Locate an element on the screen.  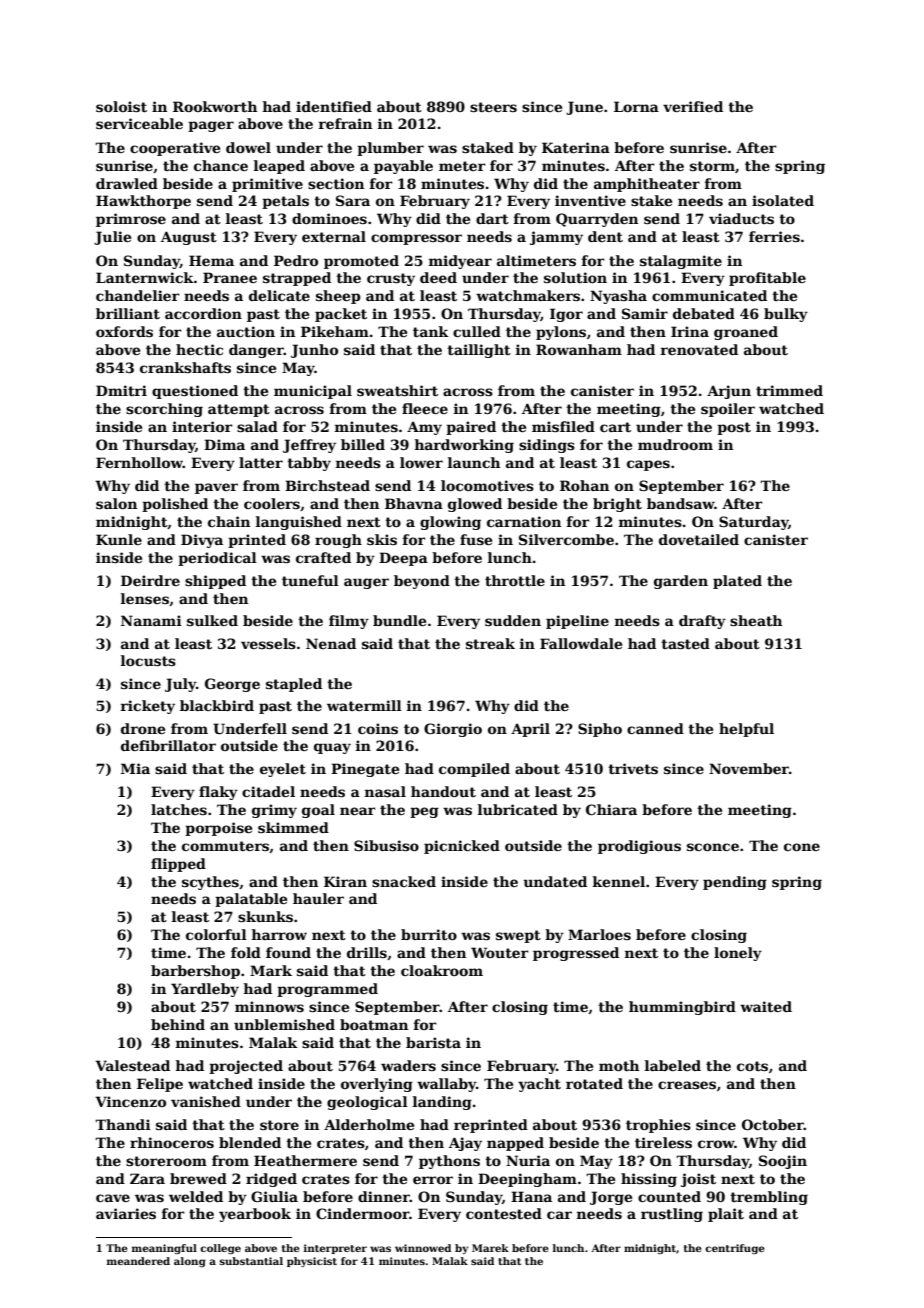
sheath is located at coordinates (756, 620).
